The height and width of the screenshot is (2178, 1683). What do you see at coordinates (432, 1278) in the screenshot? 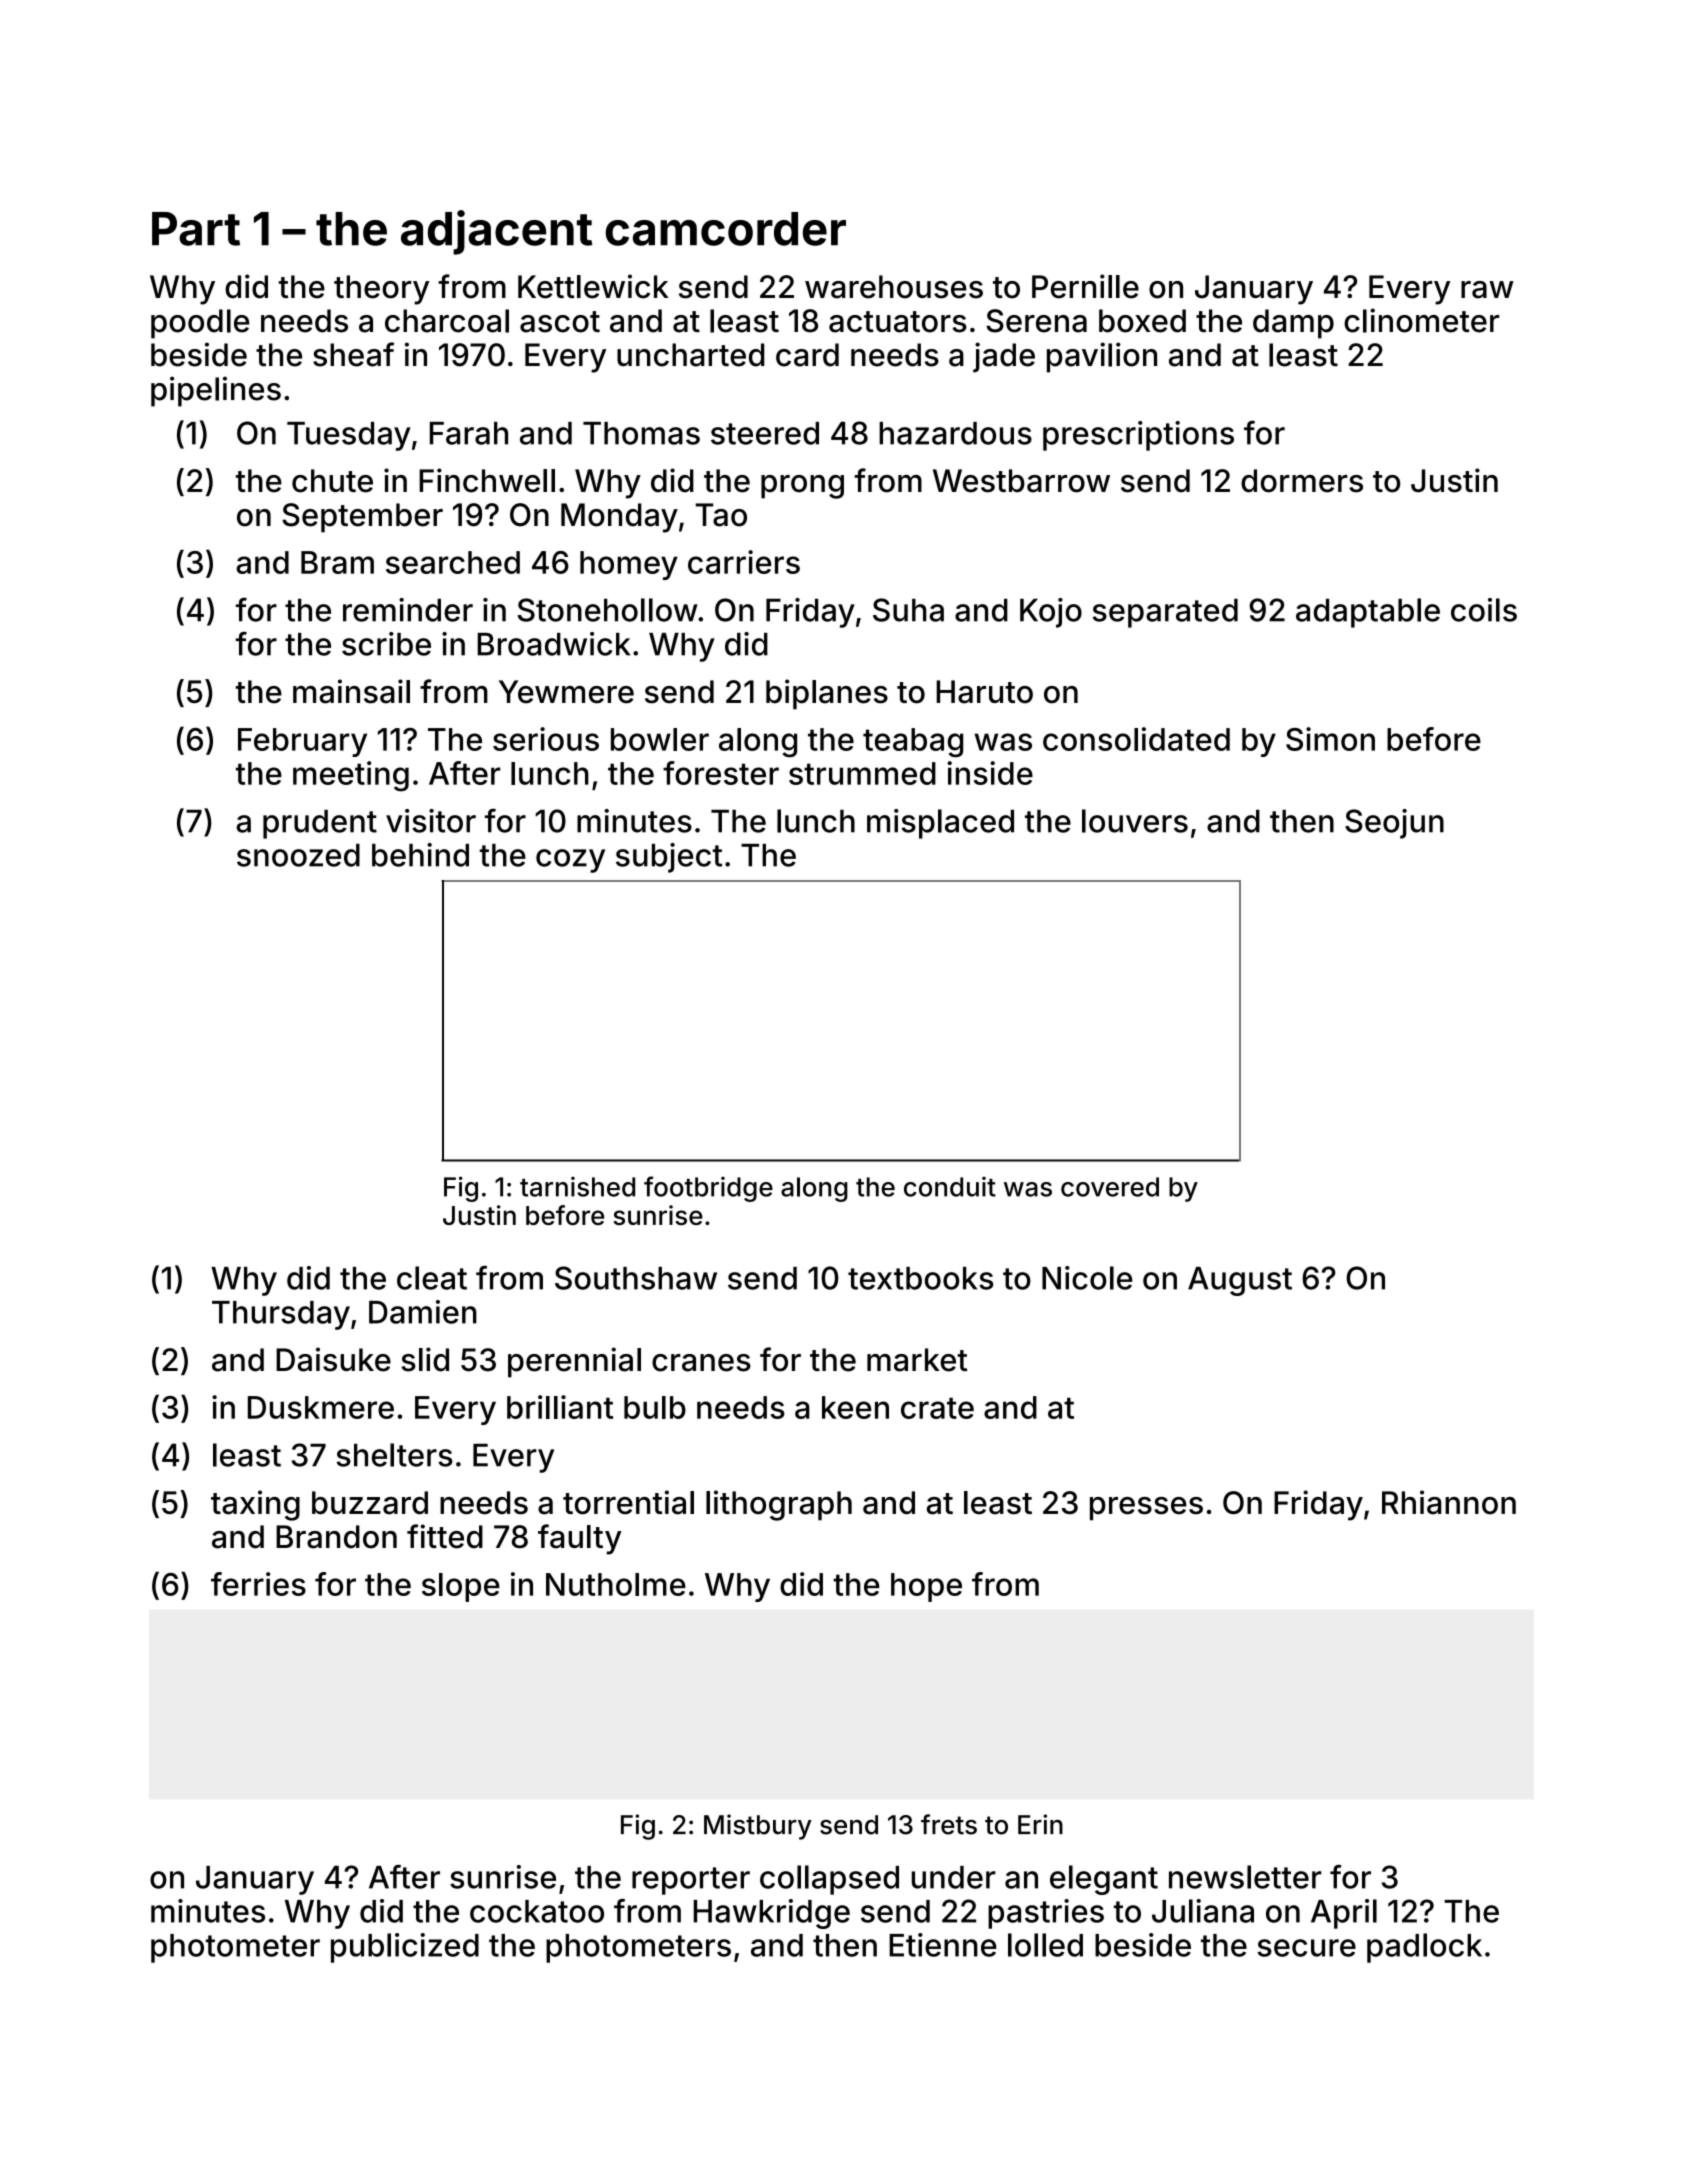
I see `cleat` at bounding box center [432, 1278].
